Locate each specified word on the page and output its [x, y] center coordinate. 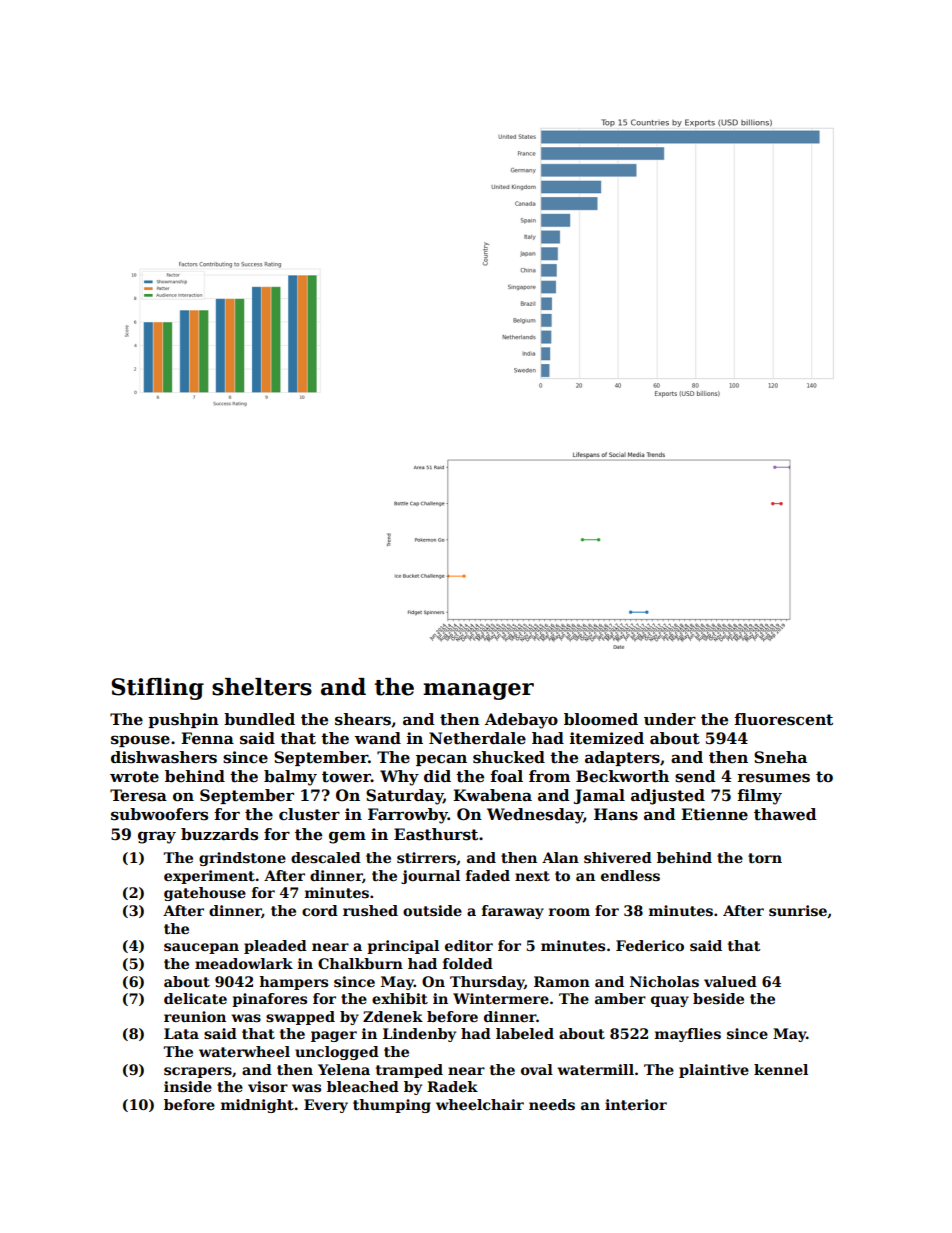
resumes [773, 778]
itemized [607, 738]
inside [188, 1086]
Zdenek [393, 1016]
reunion [195, 1016]
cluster [309, 814]
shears [363, 719]
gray [157, 837]
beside [718, 998]
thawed [785, 814]
